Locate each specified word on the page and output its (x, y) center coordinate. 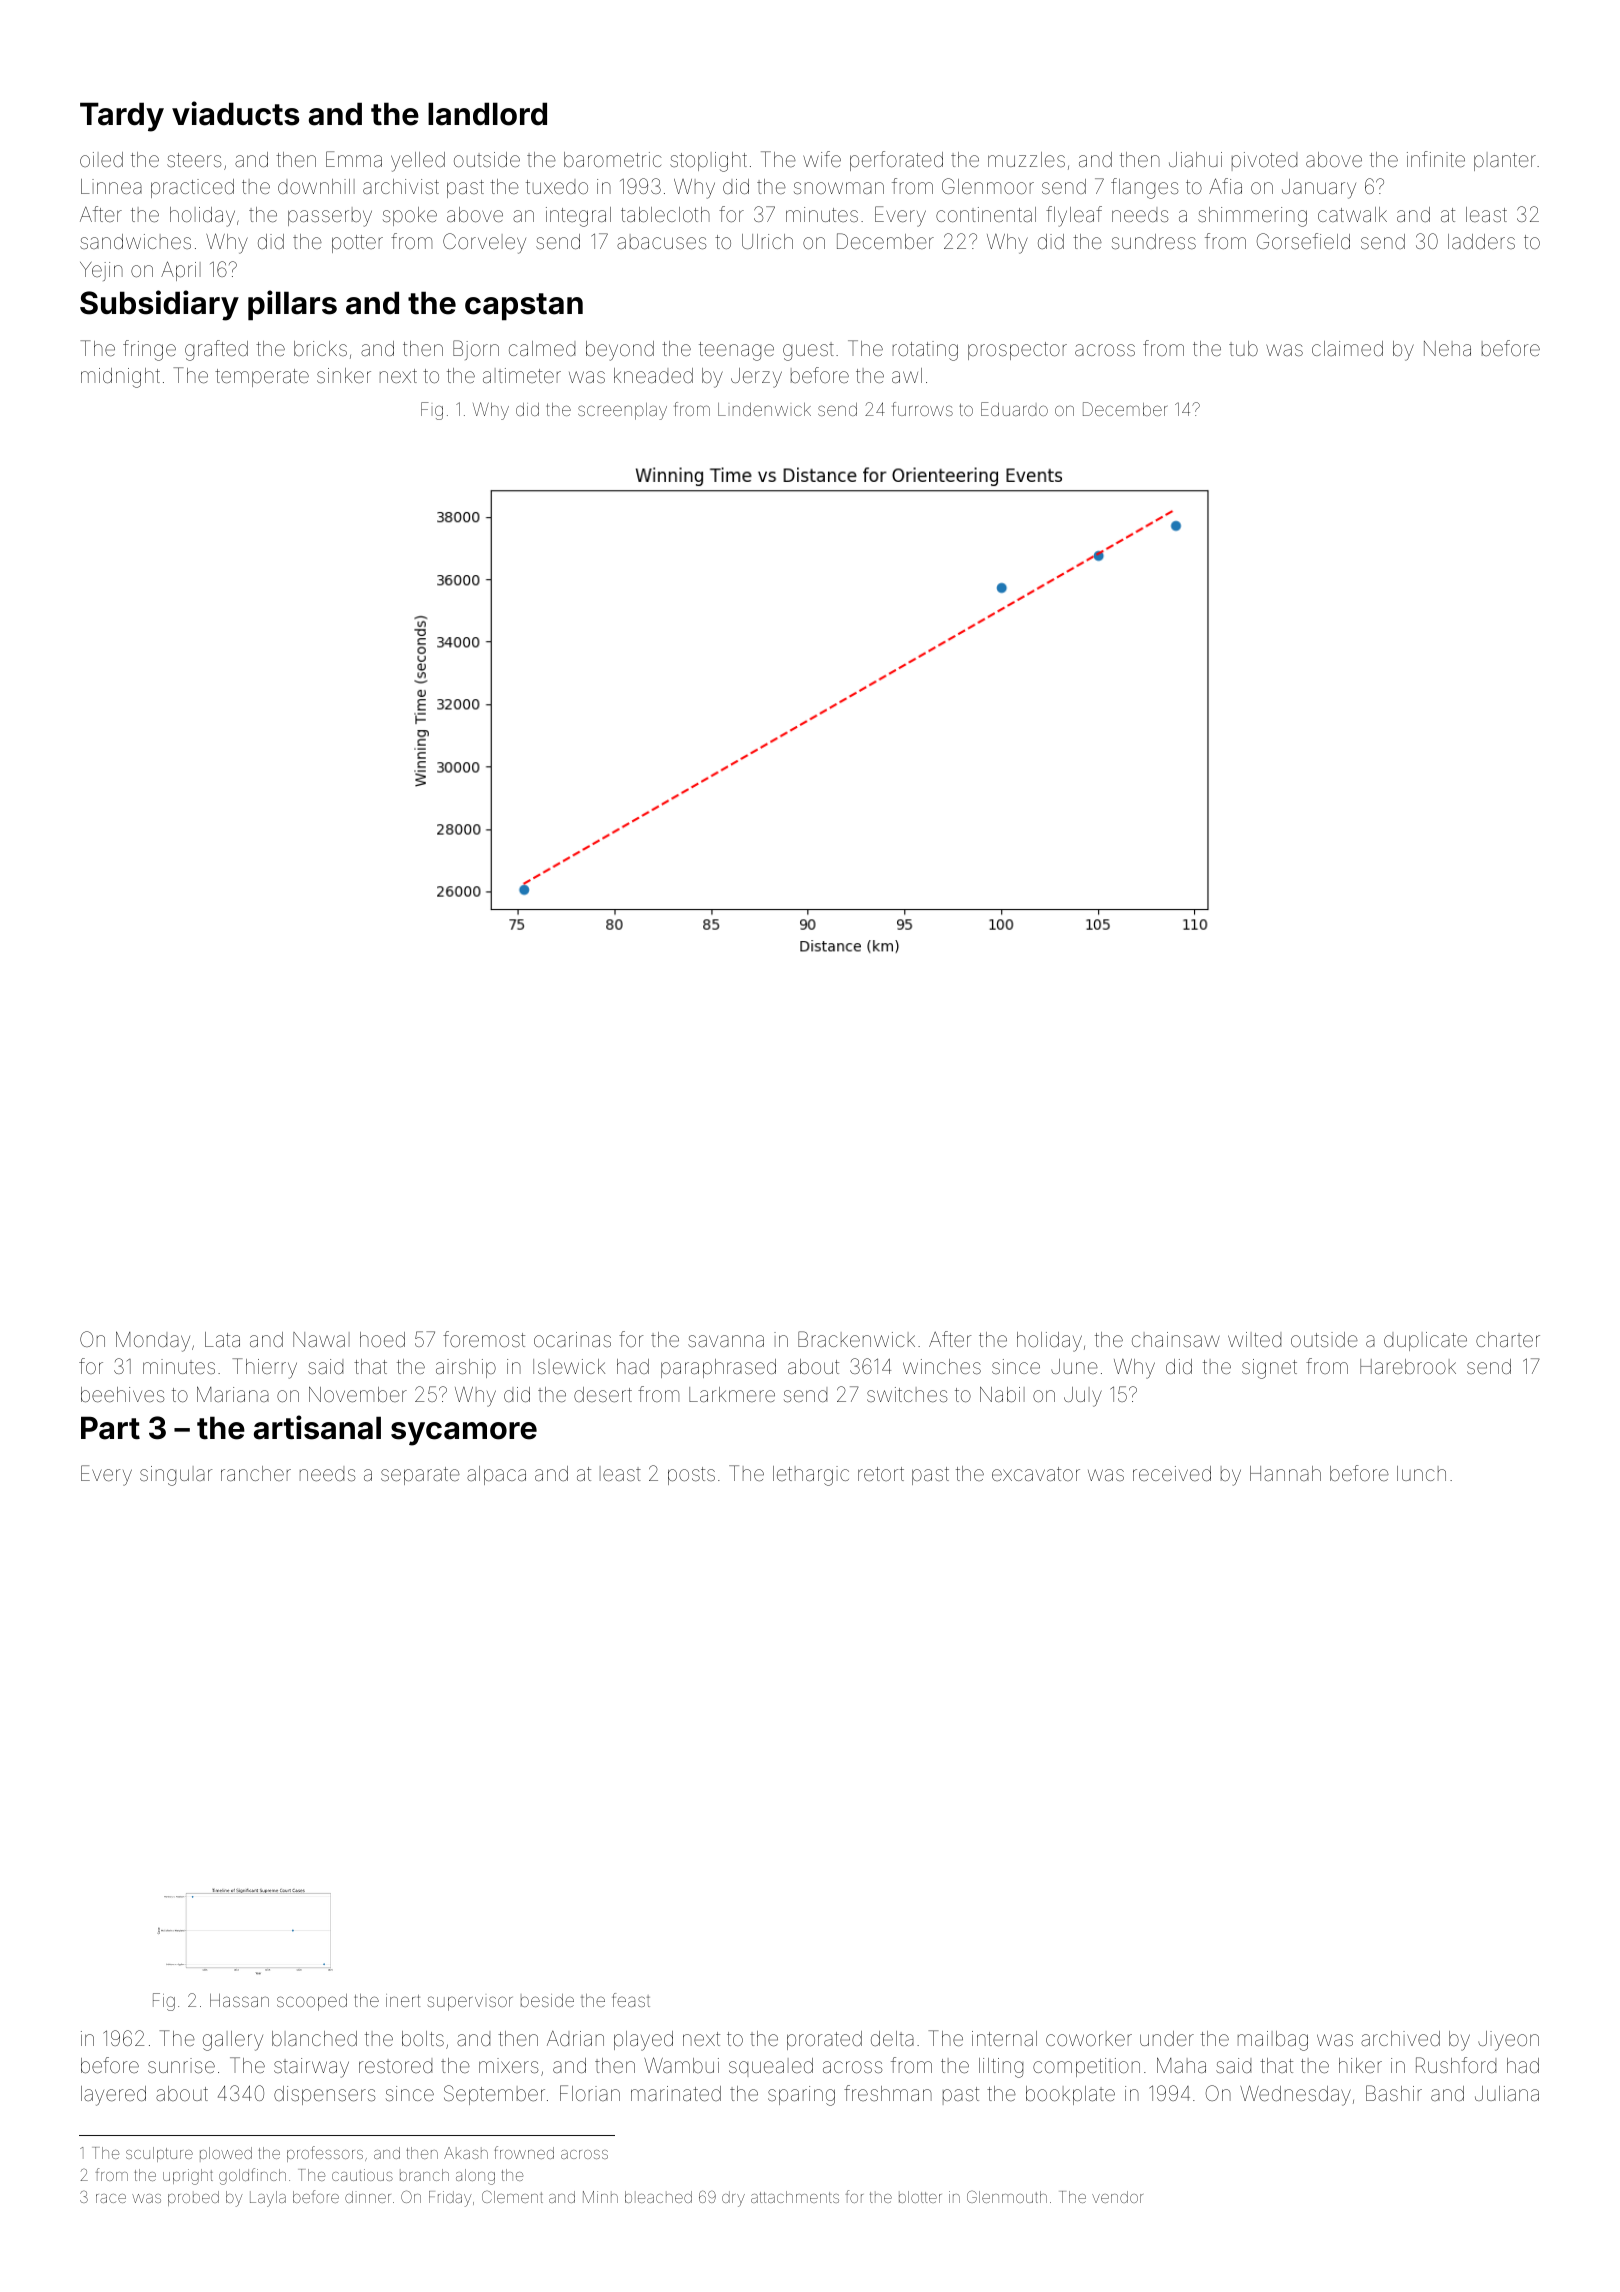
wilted (1254, 1339)
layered (113, 2096)
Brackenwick (856, 1339)
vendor (1117, 2197)
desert (603, 1394)
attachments (795, 2197)
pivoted (1264, 161)
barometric (613, 159)
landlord (487, 114)
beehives (122, 1394)
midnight (120, 378)
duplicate (1425, 1341)
